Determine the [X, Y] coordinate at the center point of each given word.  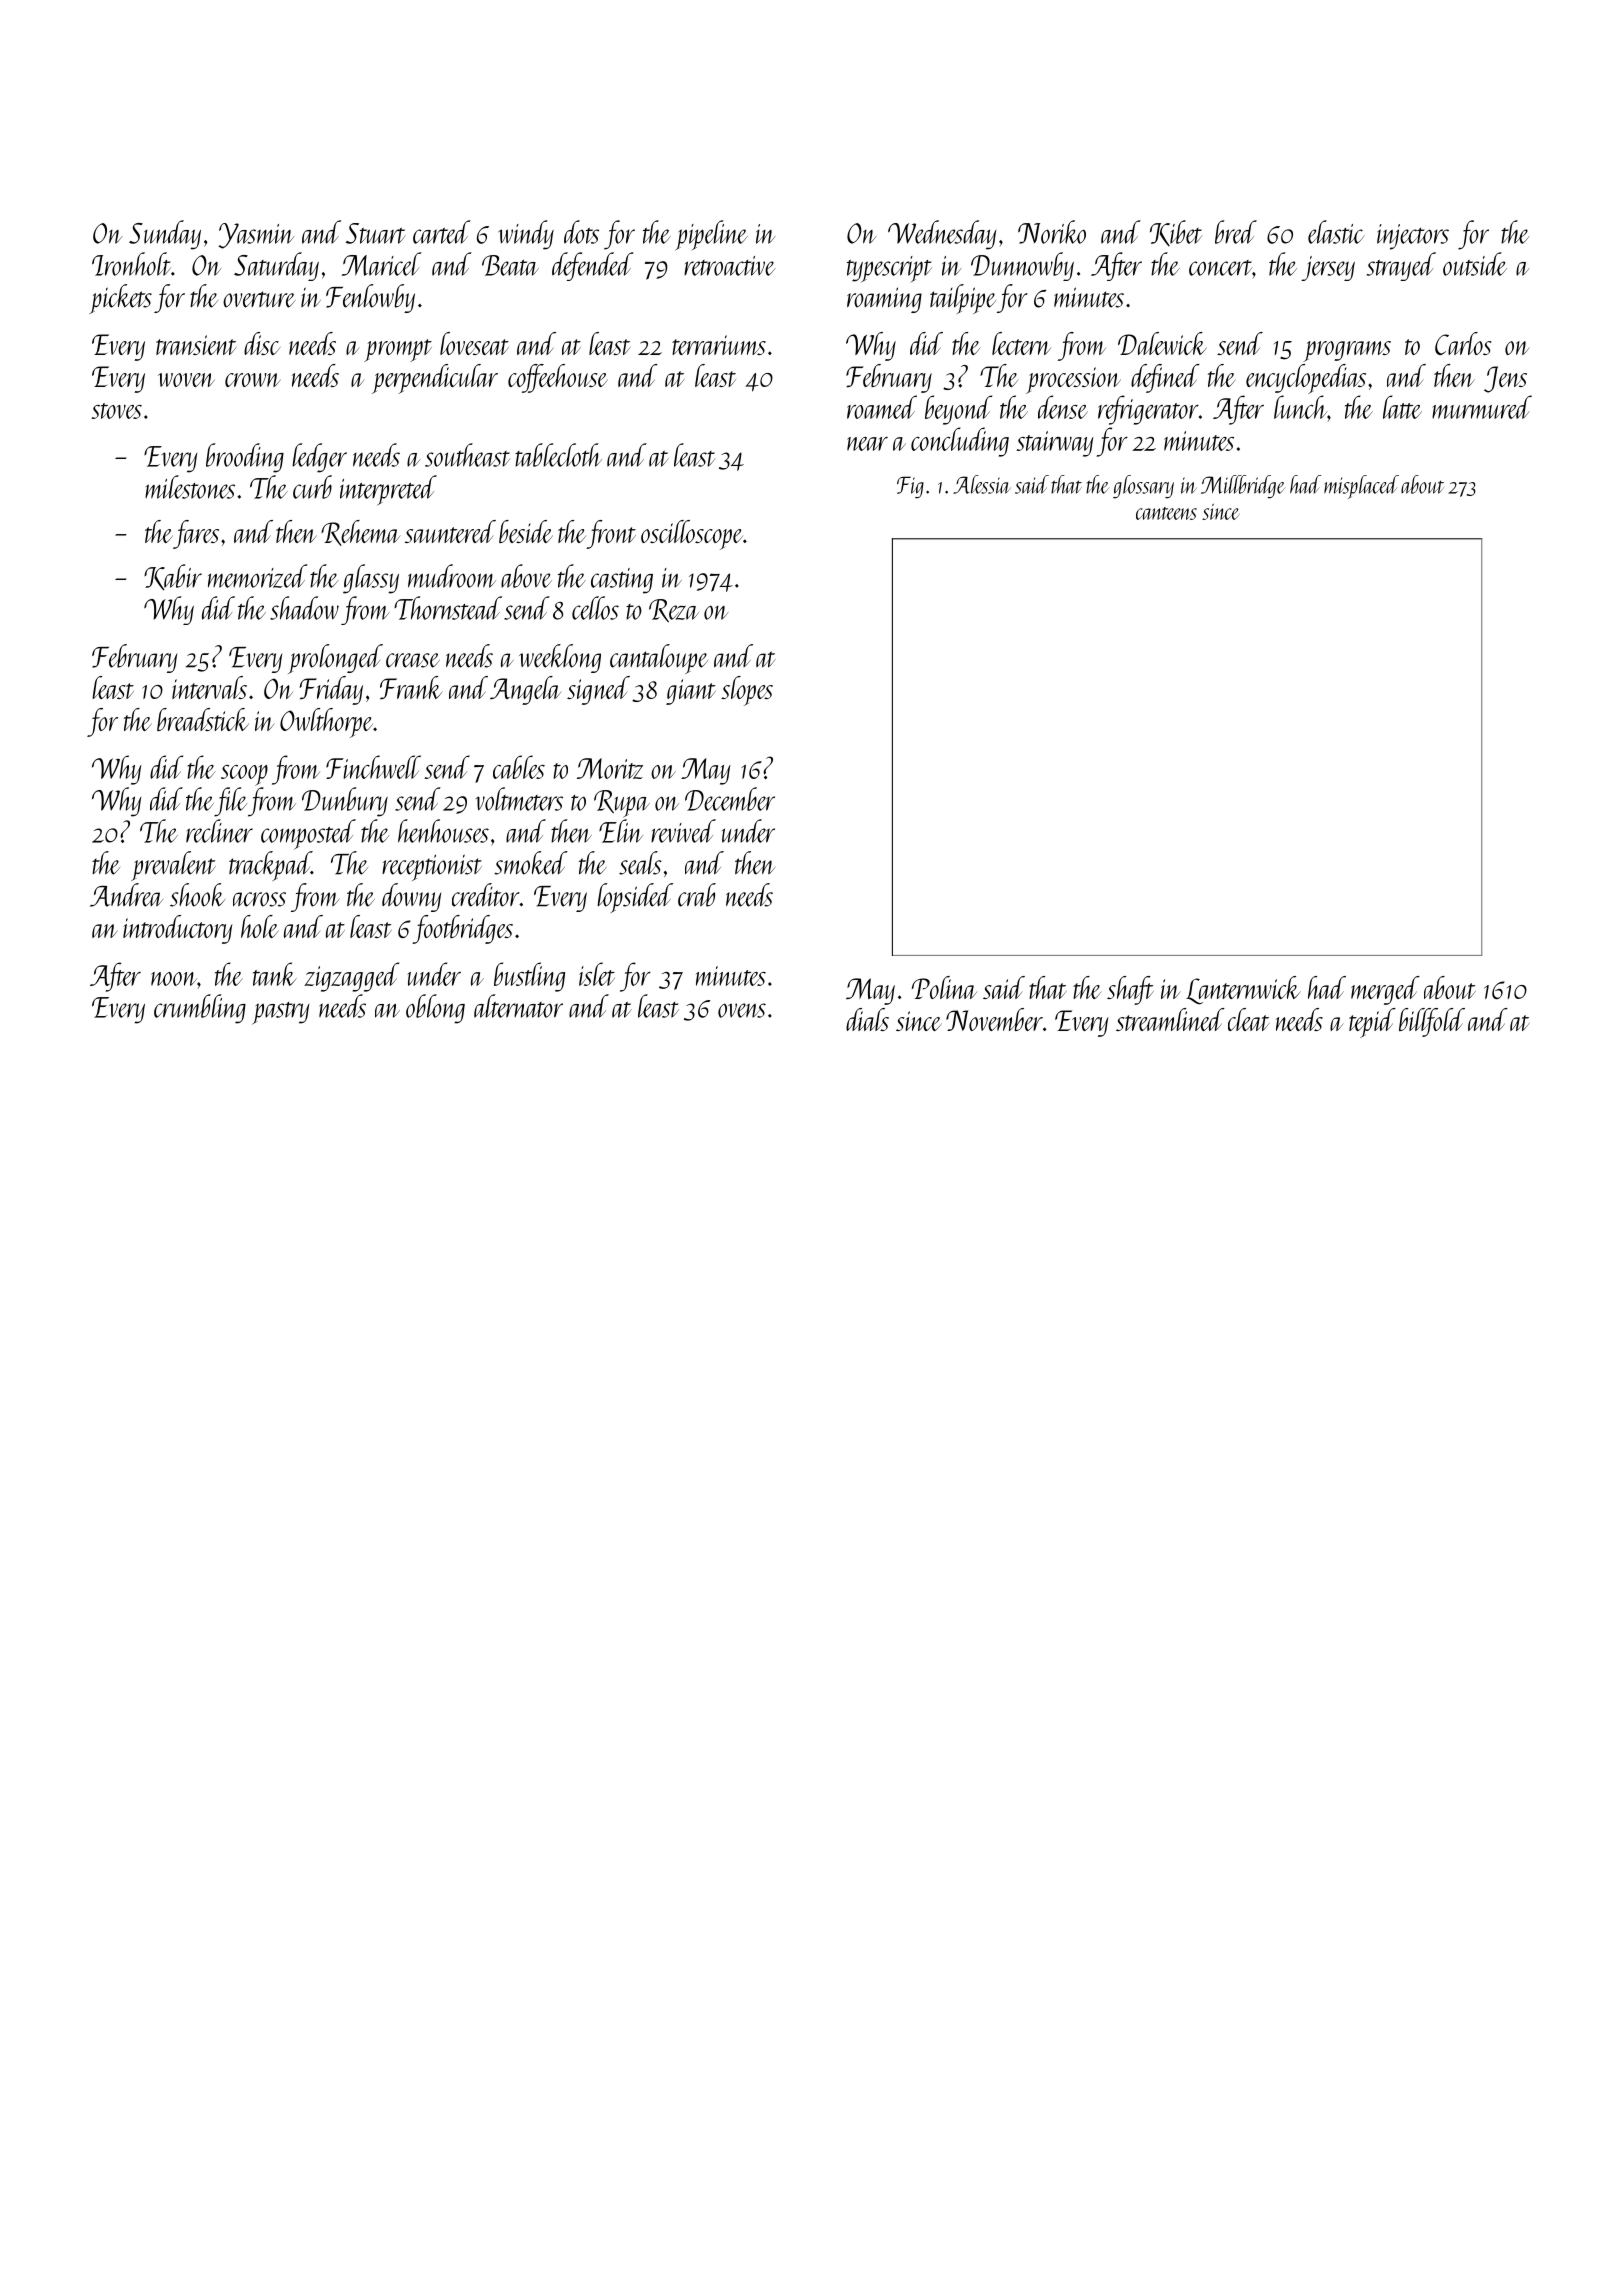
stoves [116, 411]
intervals [209, 687]
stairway [1055, 444]
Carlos [1463, 343]
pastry [280, 1013]
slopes [747, 691]
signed [598, 690]
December [730, 799]
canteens [1166, 513]
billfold [1432, 1022]
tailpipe [963, 299]
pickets [120, 299]
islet [597, 974]
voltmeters [519, 799]
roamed [882, 407]
